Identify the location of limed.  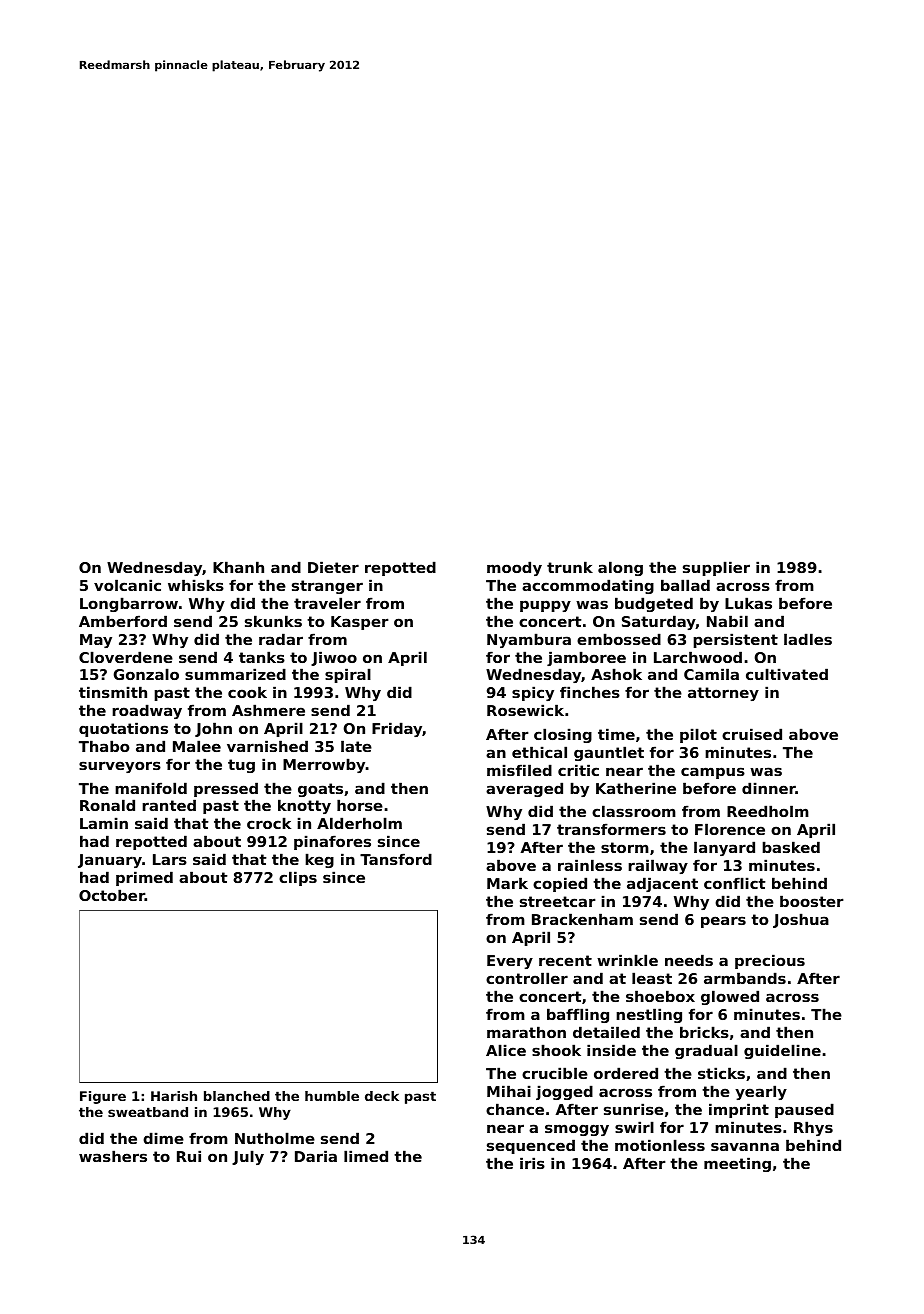
(366, 1156).
